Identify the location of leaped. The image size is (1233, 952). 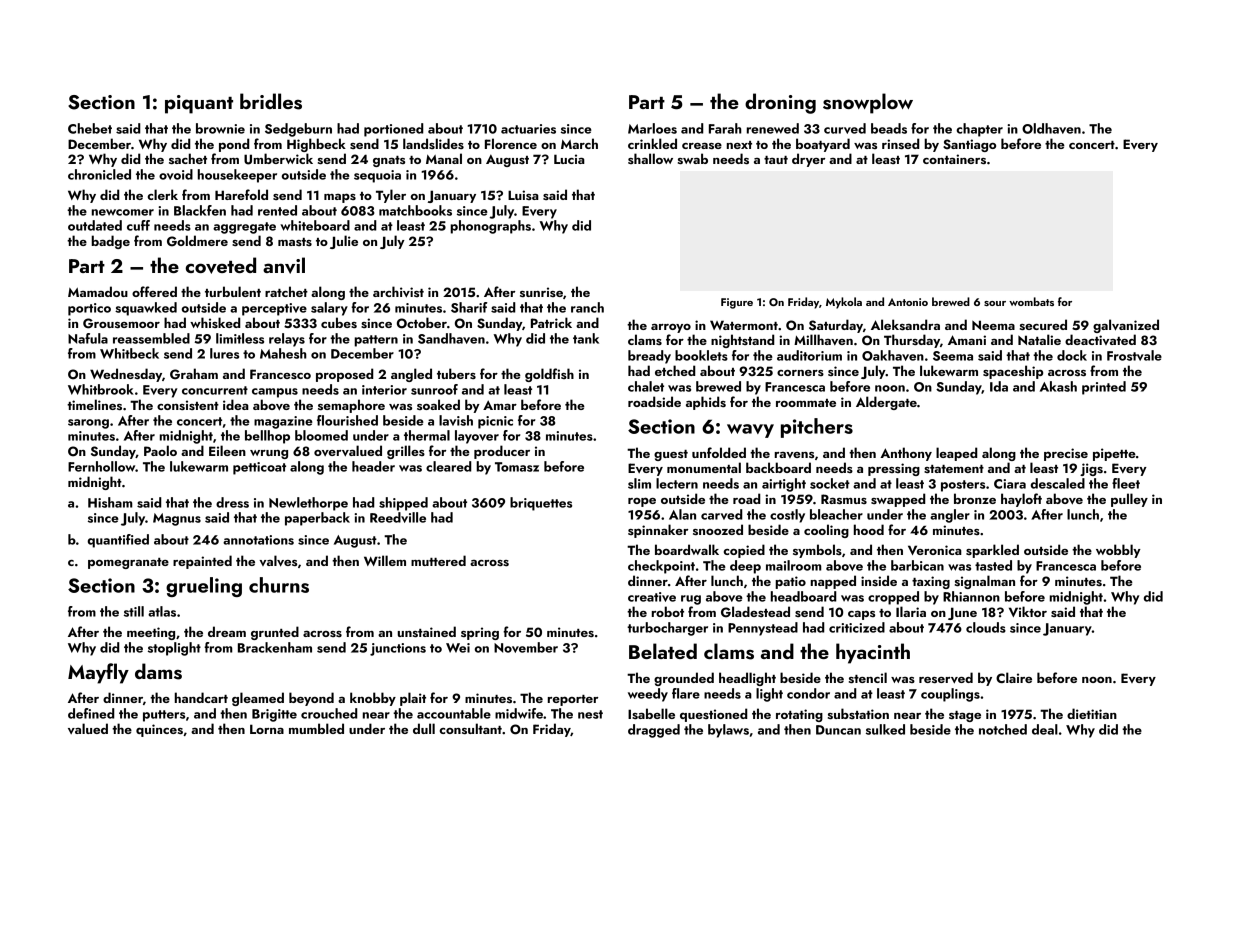
(956, 454).
